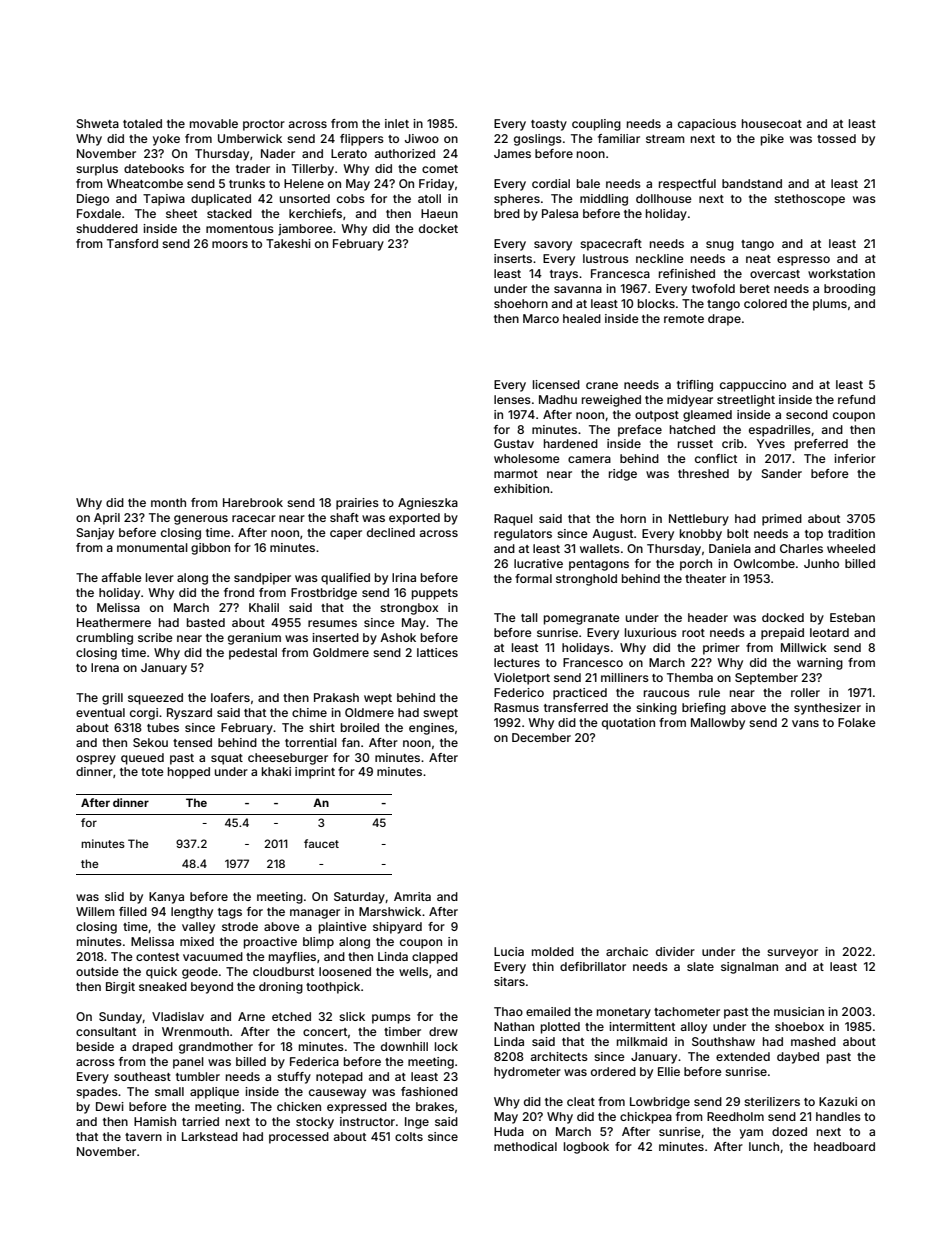 The height and width of the page is (1233, 952). Describe the element at coordinates (95, 534) in the page. I see `Sanjay` at that location.
